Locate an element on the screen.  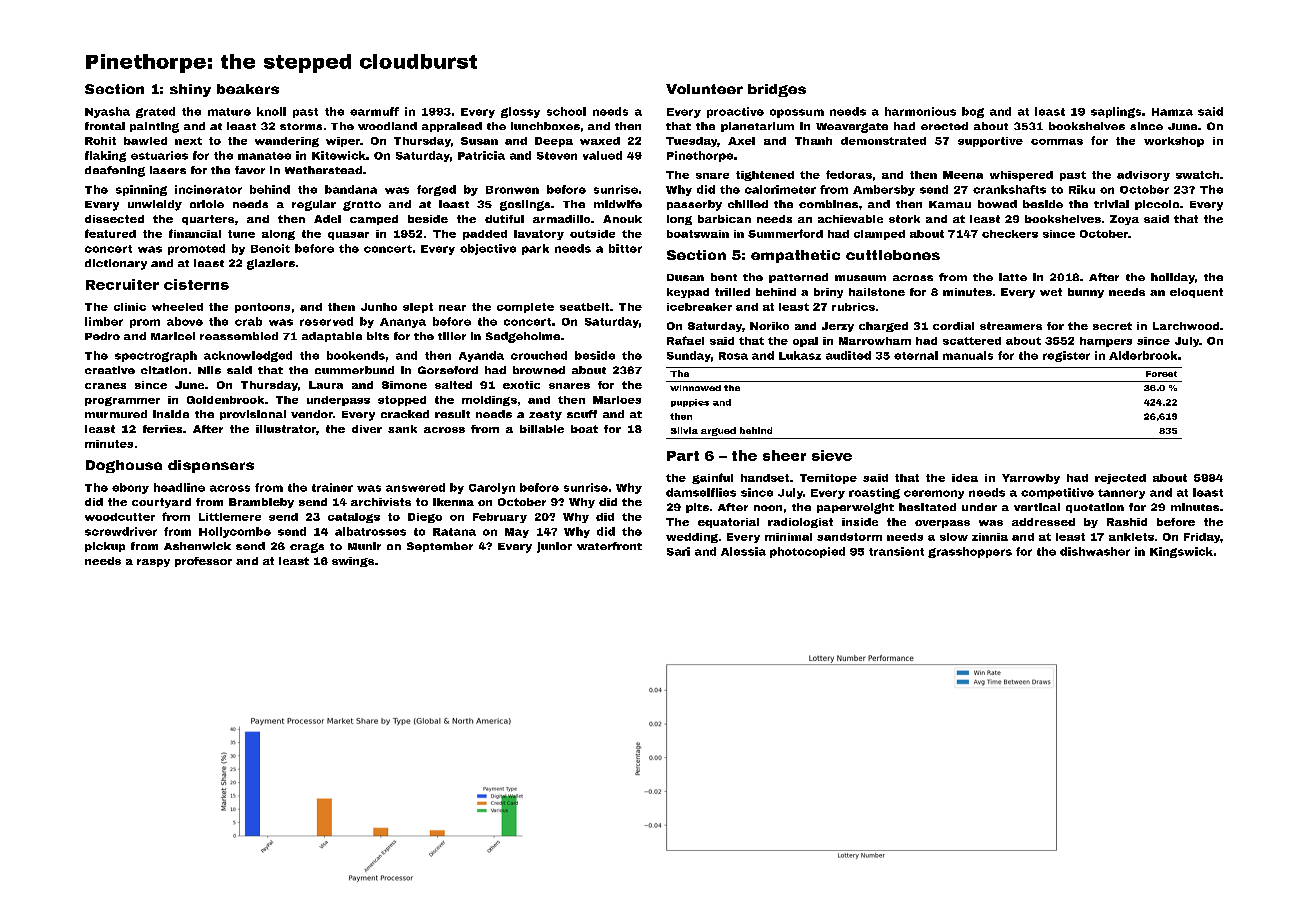
diver is located at coordinates (367, 429).
